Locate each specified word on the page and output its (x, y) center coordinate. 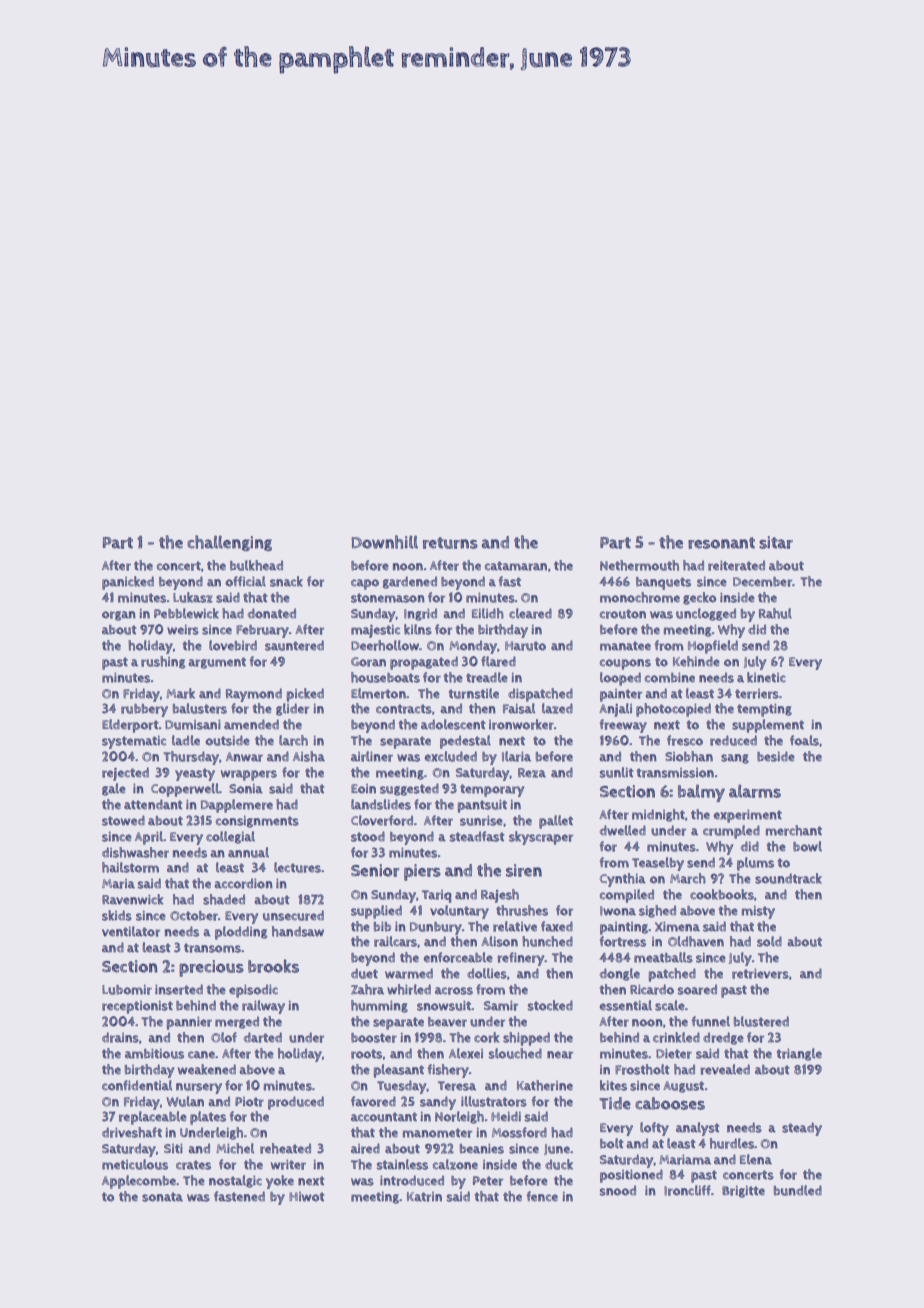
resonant (721, 543)
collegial (230, 837)
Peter (488, 1181)
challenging (229, 543)
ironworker (521, 724)
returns (450, 543)
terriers (757, 694)
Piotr (249, 1102)
